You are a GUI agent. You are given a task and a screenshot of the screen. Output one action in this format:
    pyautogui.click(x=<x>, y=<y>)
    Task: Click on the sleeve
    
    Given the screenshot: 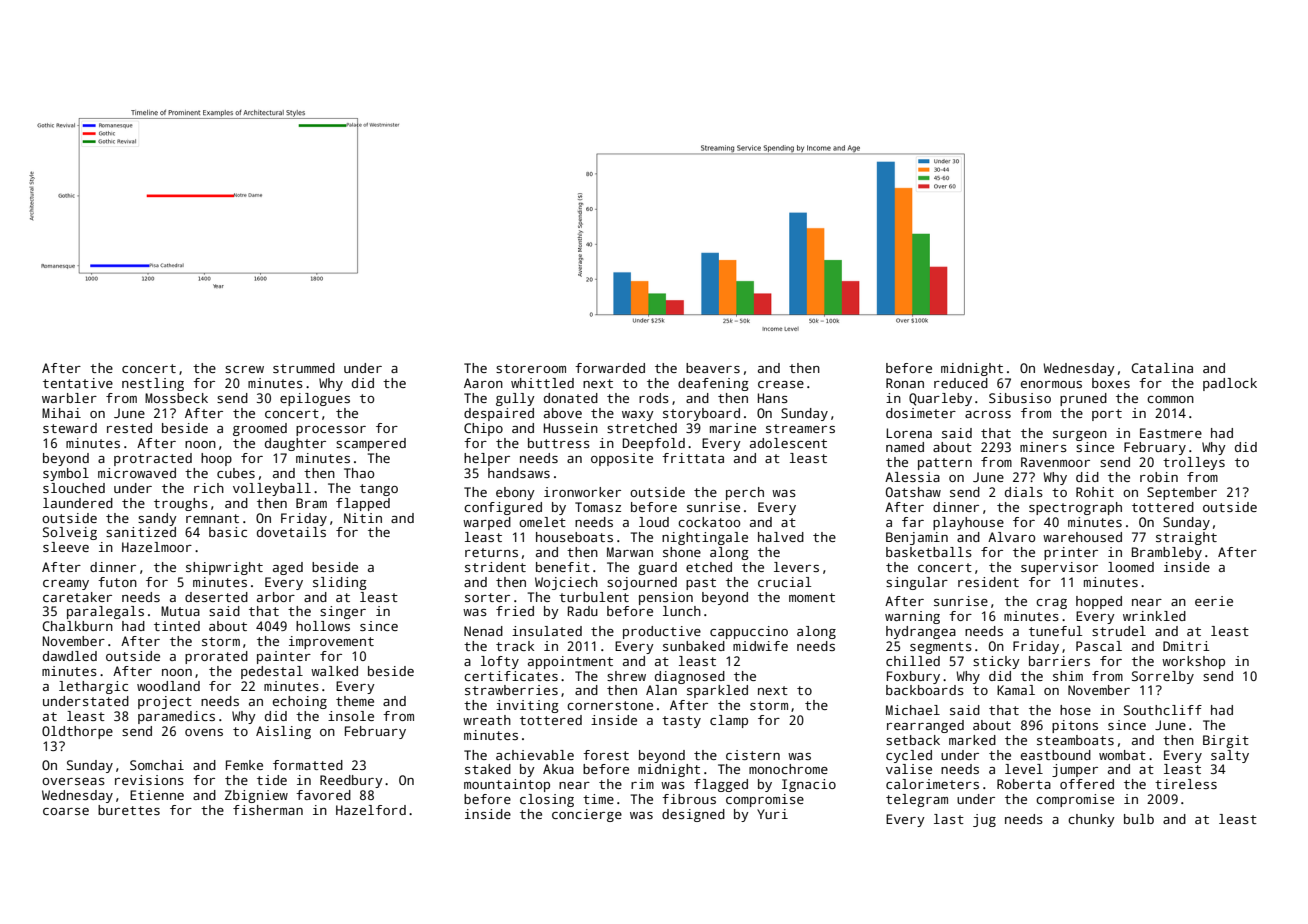 What is the action you would take?
    pyautogui.click(x=66, y=547)
